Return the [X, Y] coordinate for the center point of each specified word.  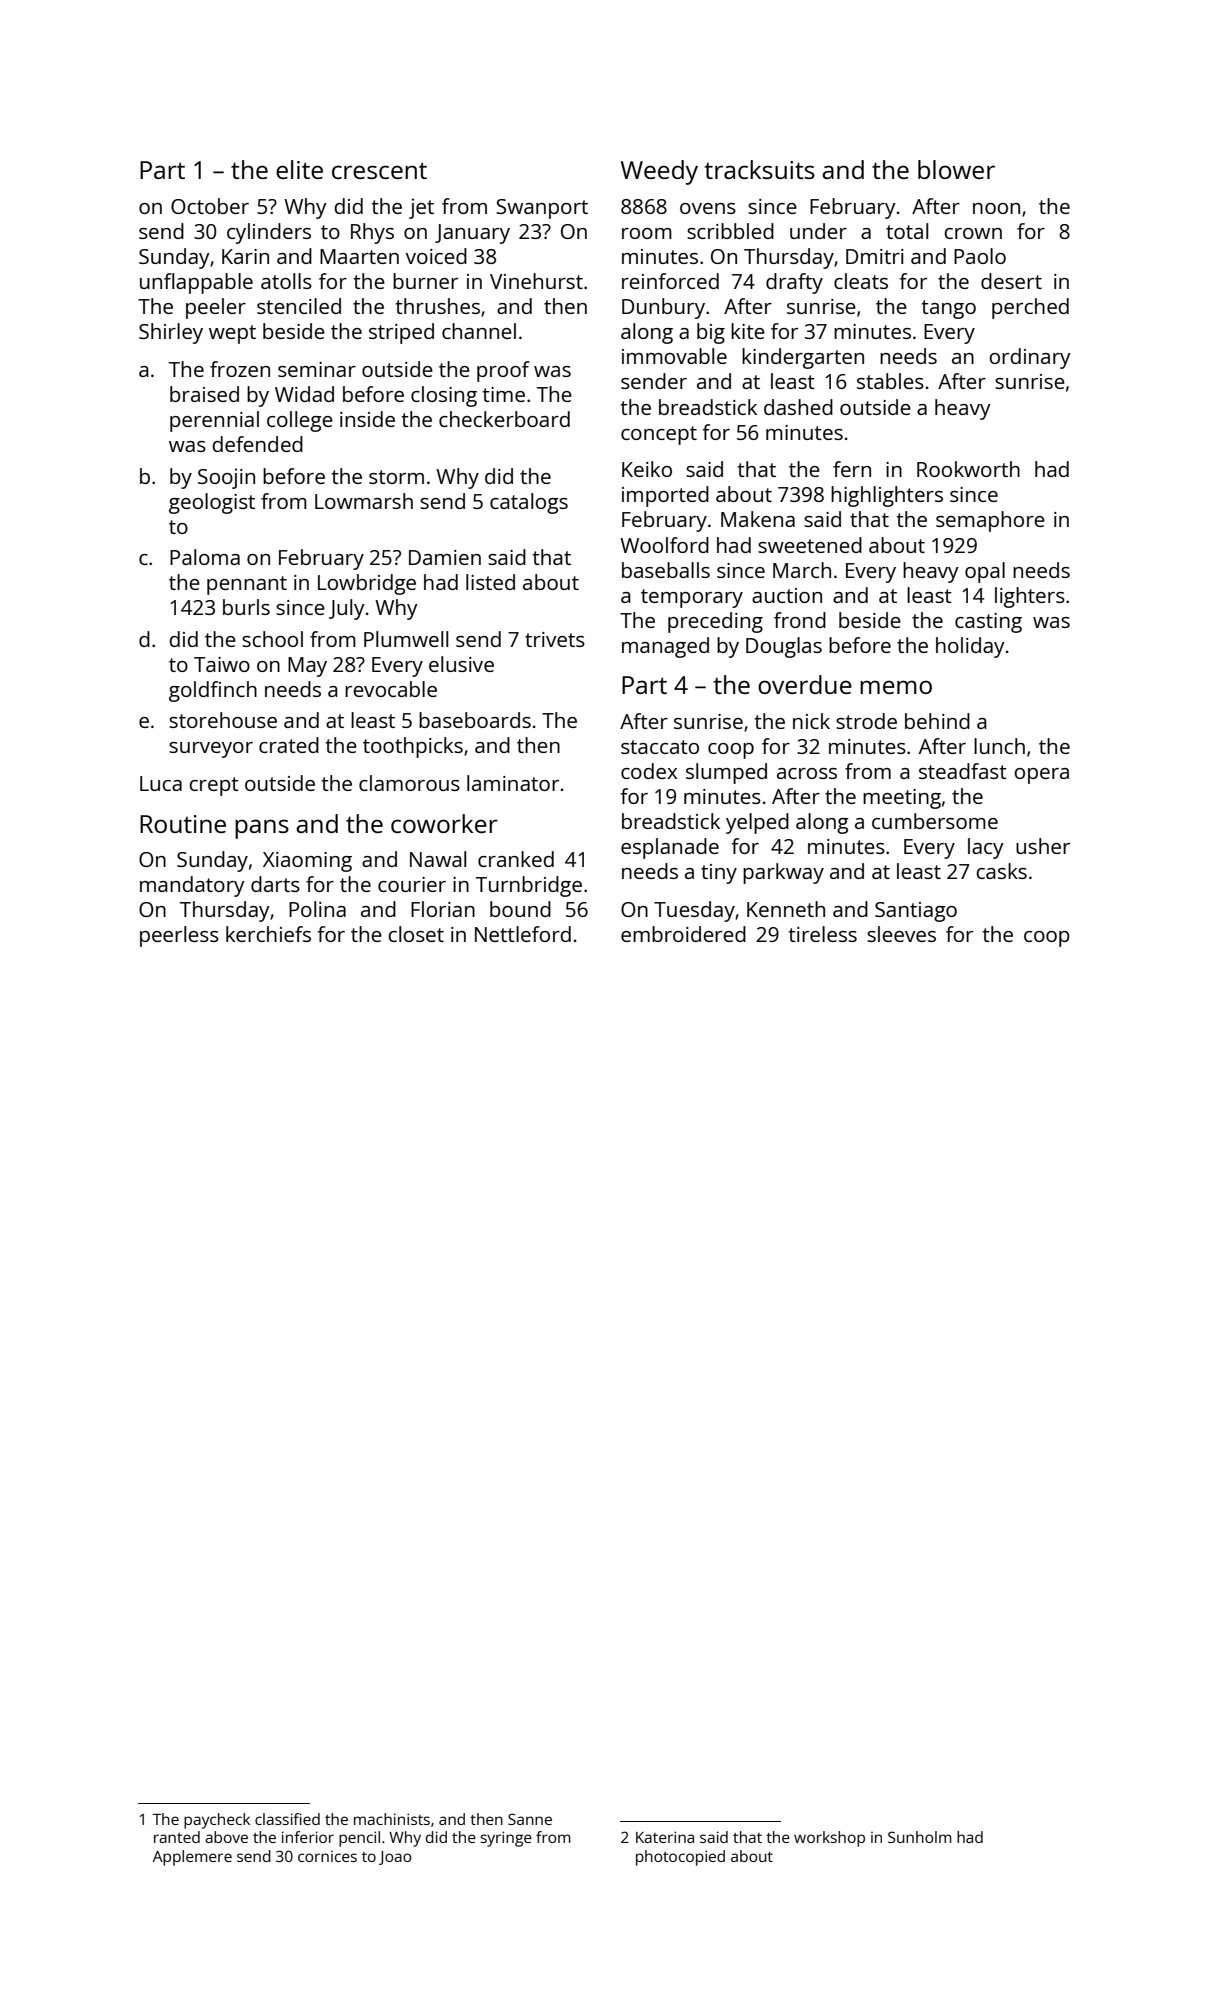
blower [956, 169]
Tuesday [694, 911]
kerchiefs [268, 934]
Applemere [192, 1858]
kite [748, 331]
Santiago [916, 912]
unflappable [196, 283]
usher [1043, 846]
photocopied [680, 1858]
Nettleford [523, 934]
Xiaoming [307, 862]
